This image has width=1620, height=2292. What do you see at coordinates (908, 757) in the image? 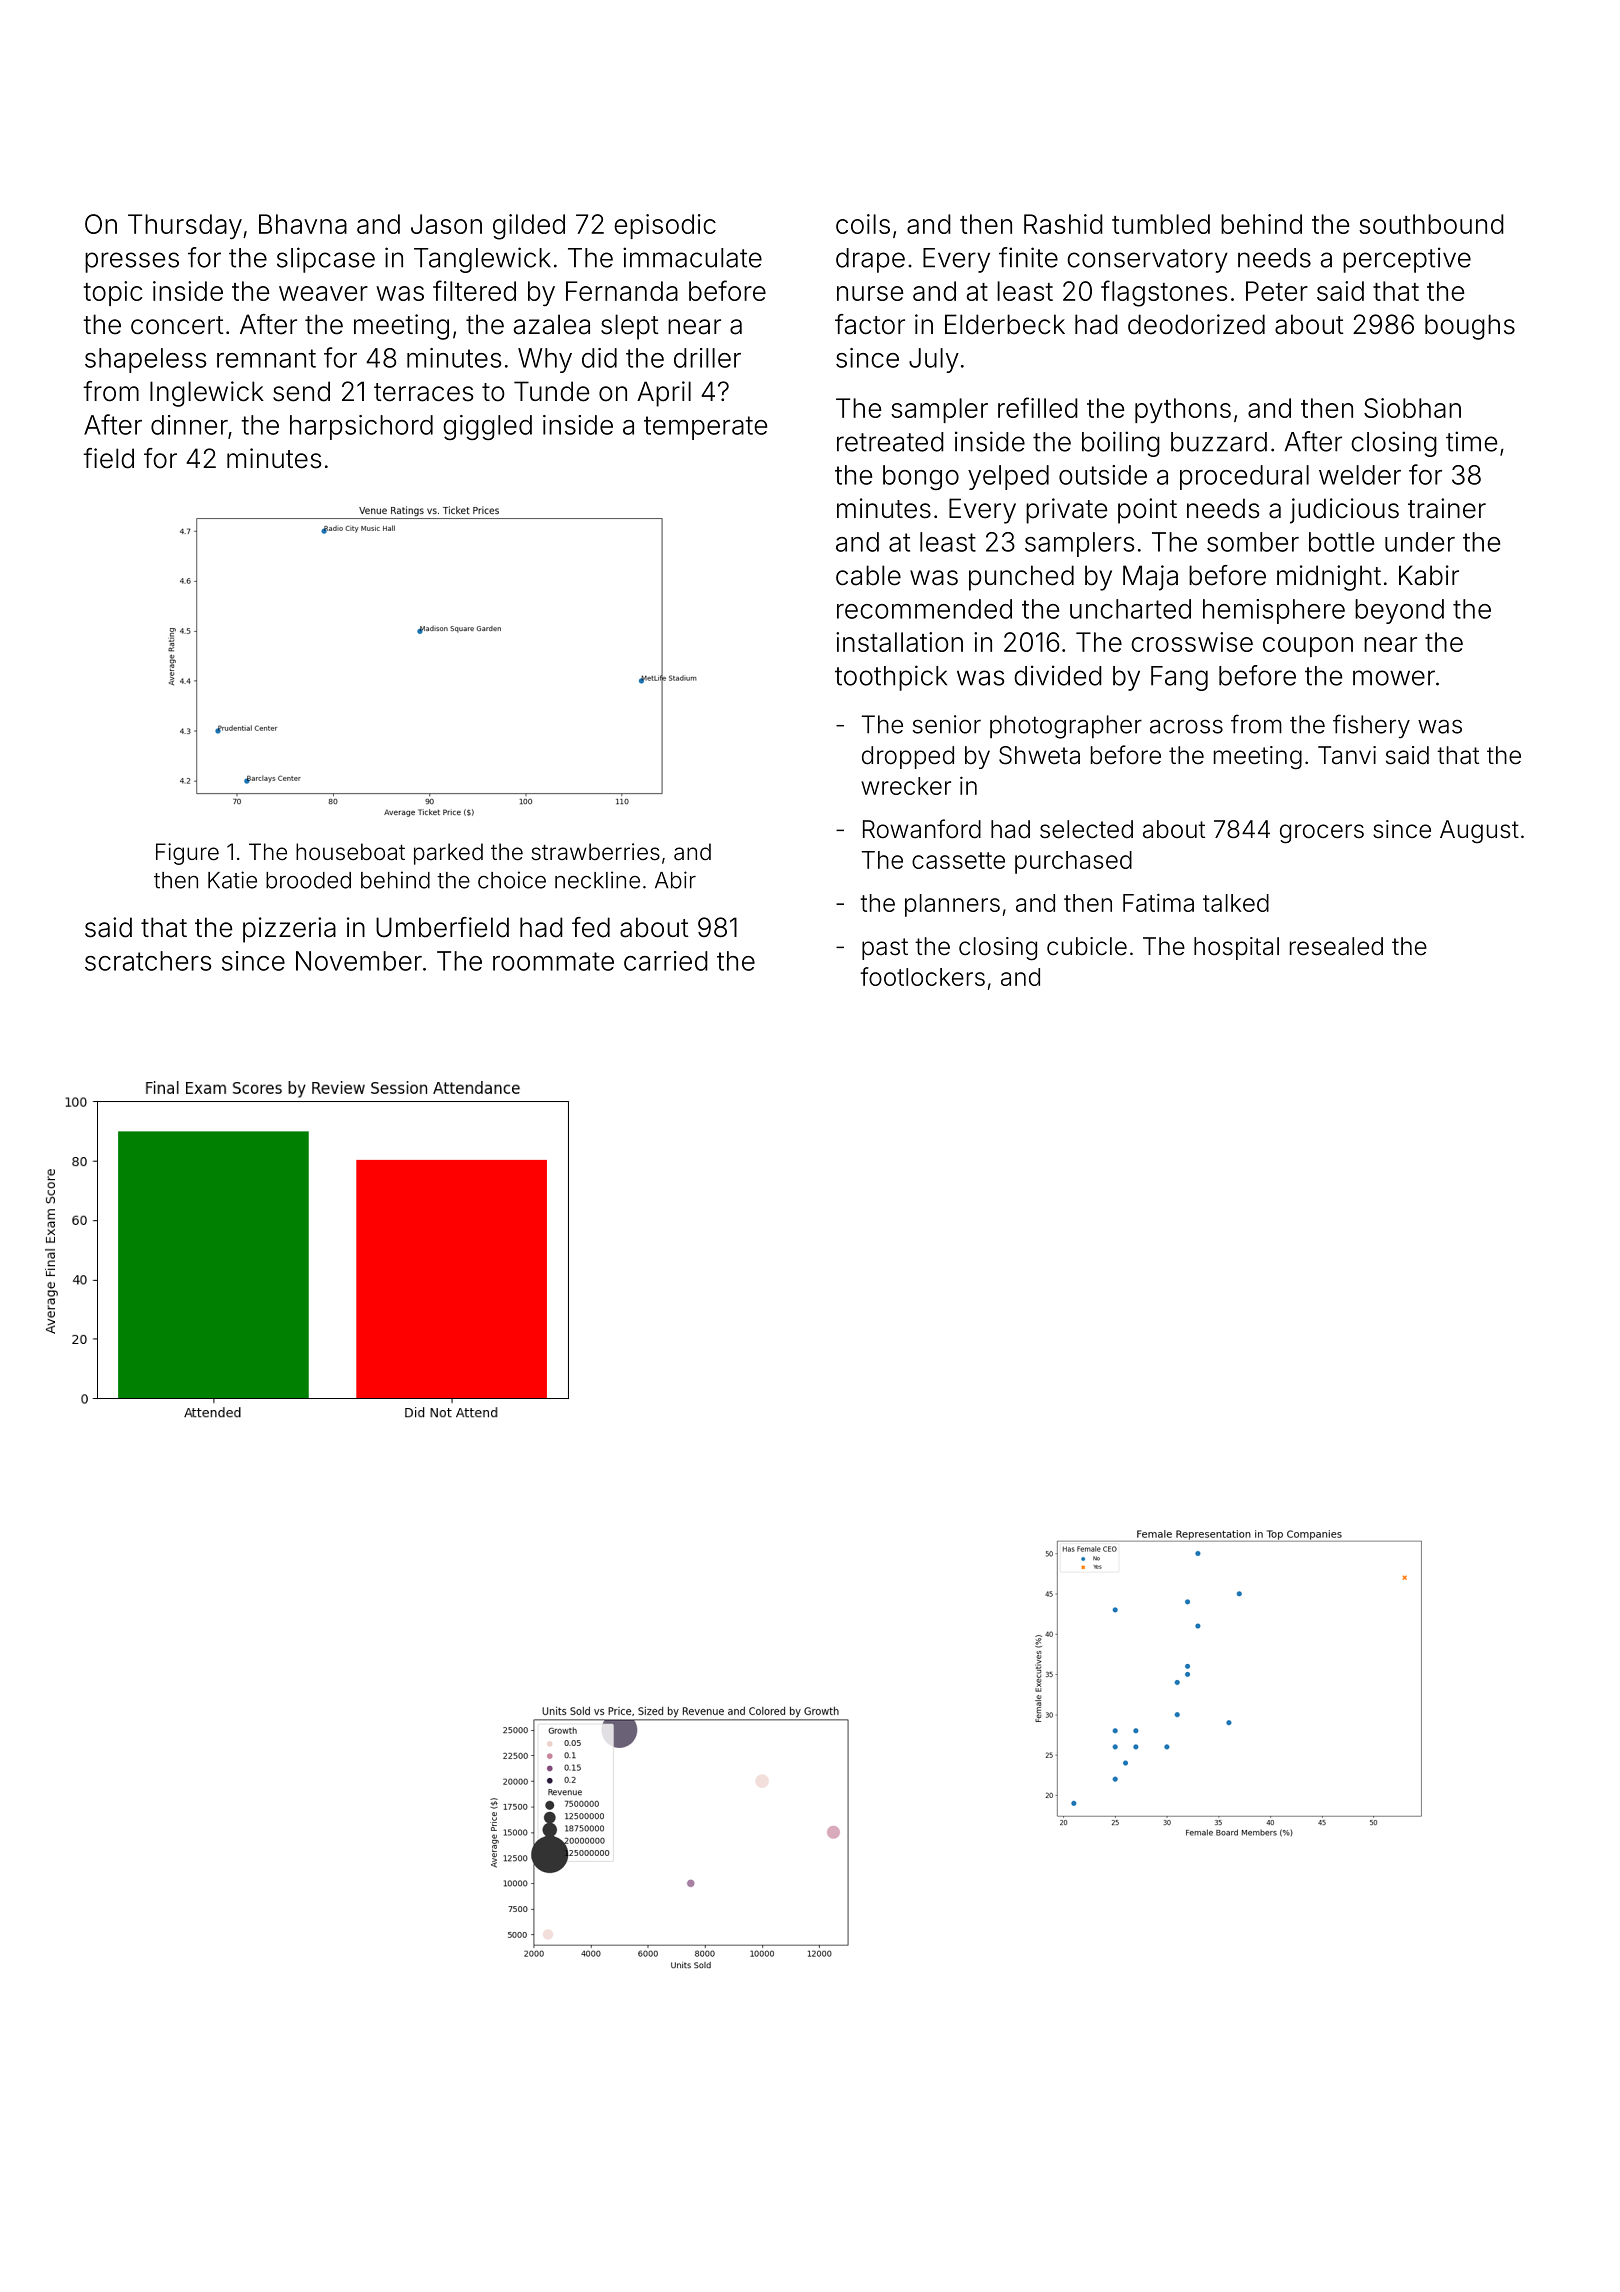
I see `dropped` at bounding box center [908, 757].
